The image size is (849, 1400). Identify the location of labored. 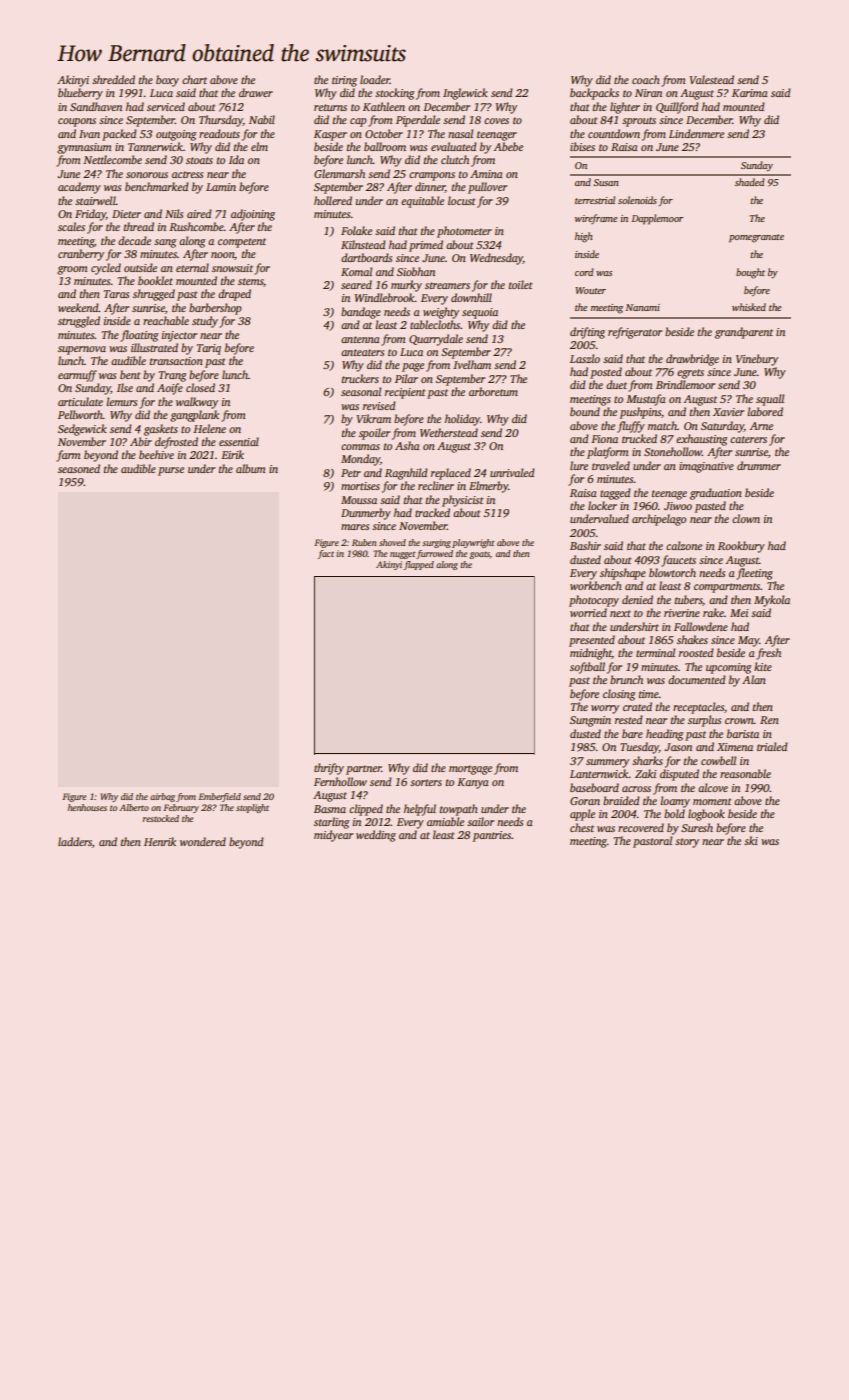
(765, 411).
